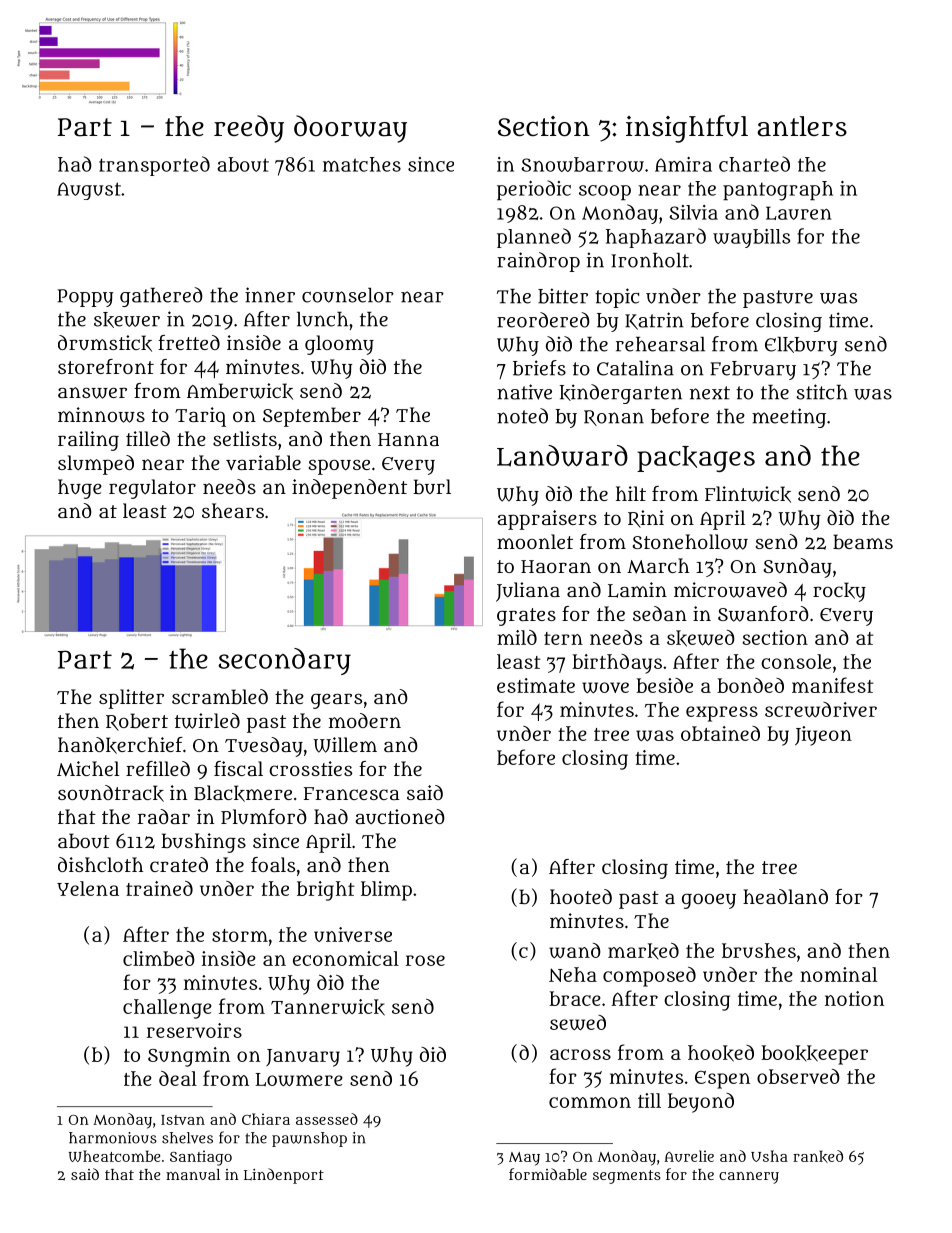  What do you see at coordinates (266, 1119) in the screenshot?
I see `Chiara` at bounding box center [266, 1119].
